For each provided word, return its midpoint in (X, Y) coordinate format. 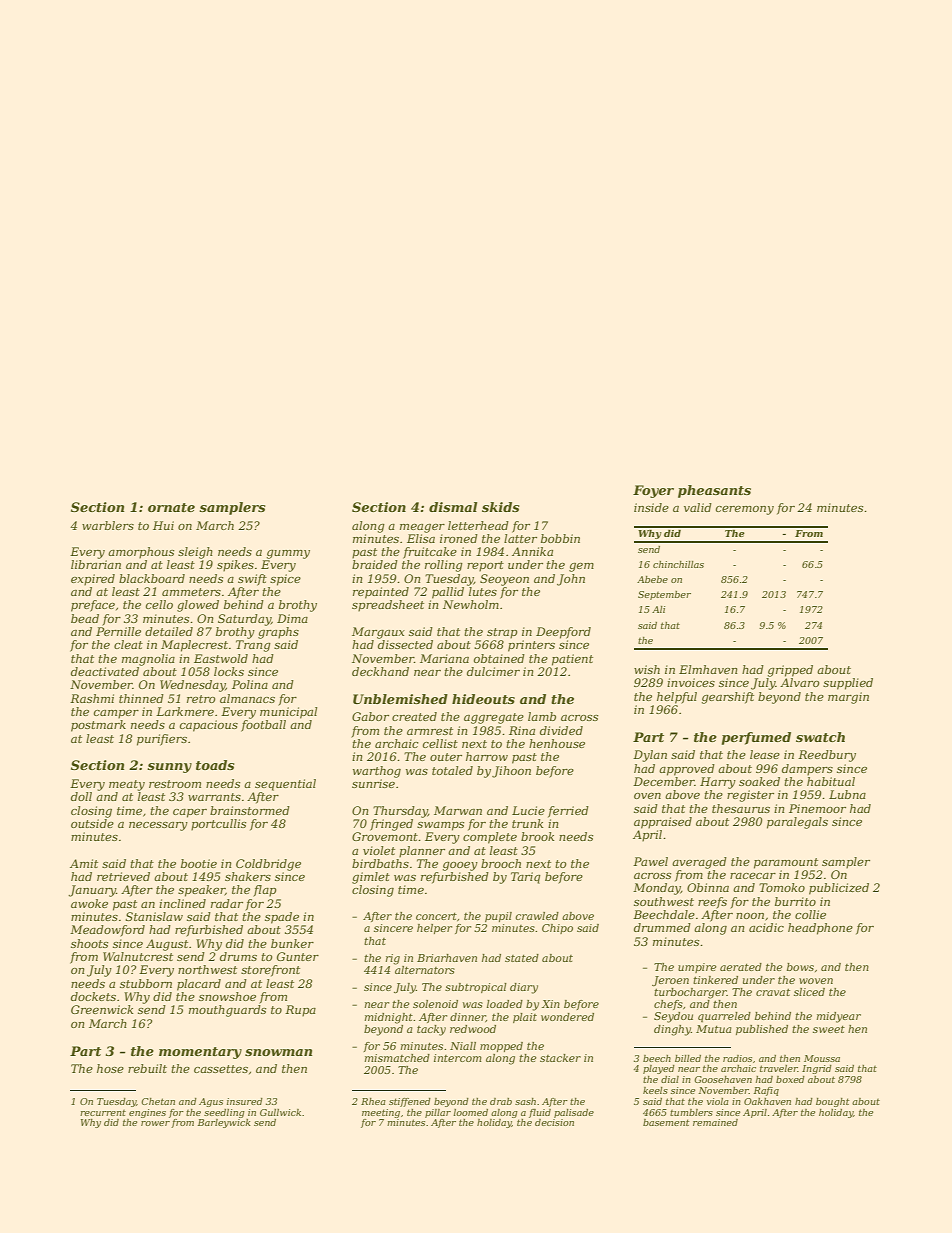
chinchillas (678, 564)
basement (666, 1122)
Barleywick (224, 1123)
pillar (438, 1113)
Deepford (563, 633)
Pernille (118, 631)
